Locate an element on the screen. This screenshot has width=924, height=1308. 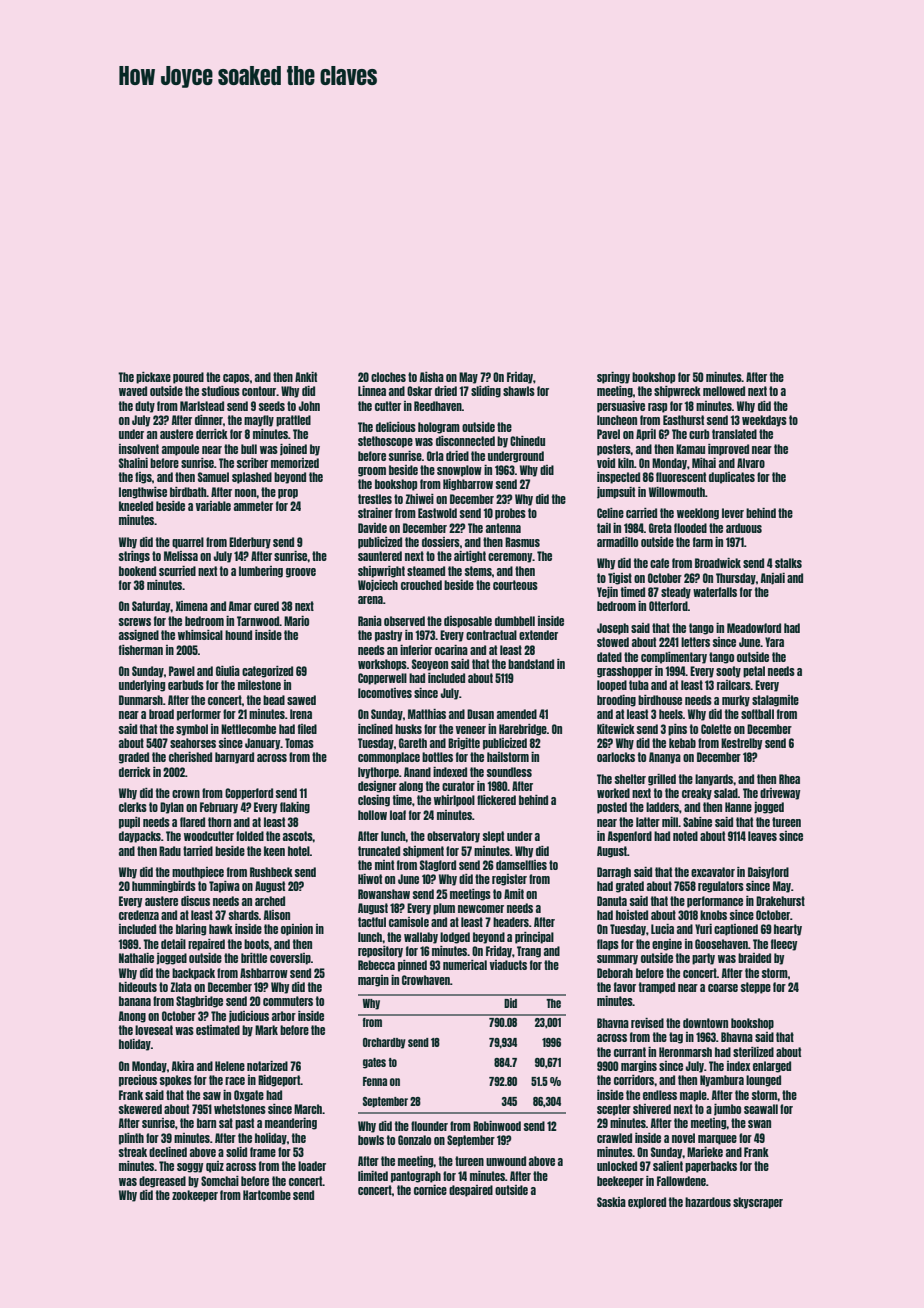
mellowed is located at coordinates (724, 391).
